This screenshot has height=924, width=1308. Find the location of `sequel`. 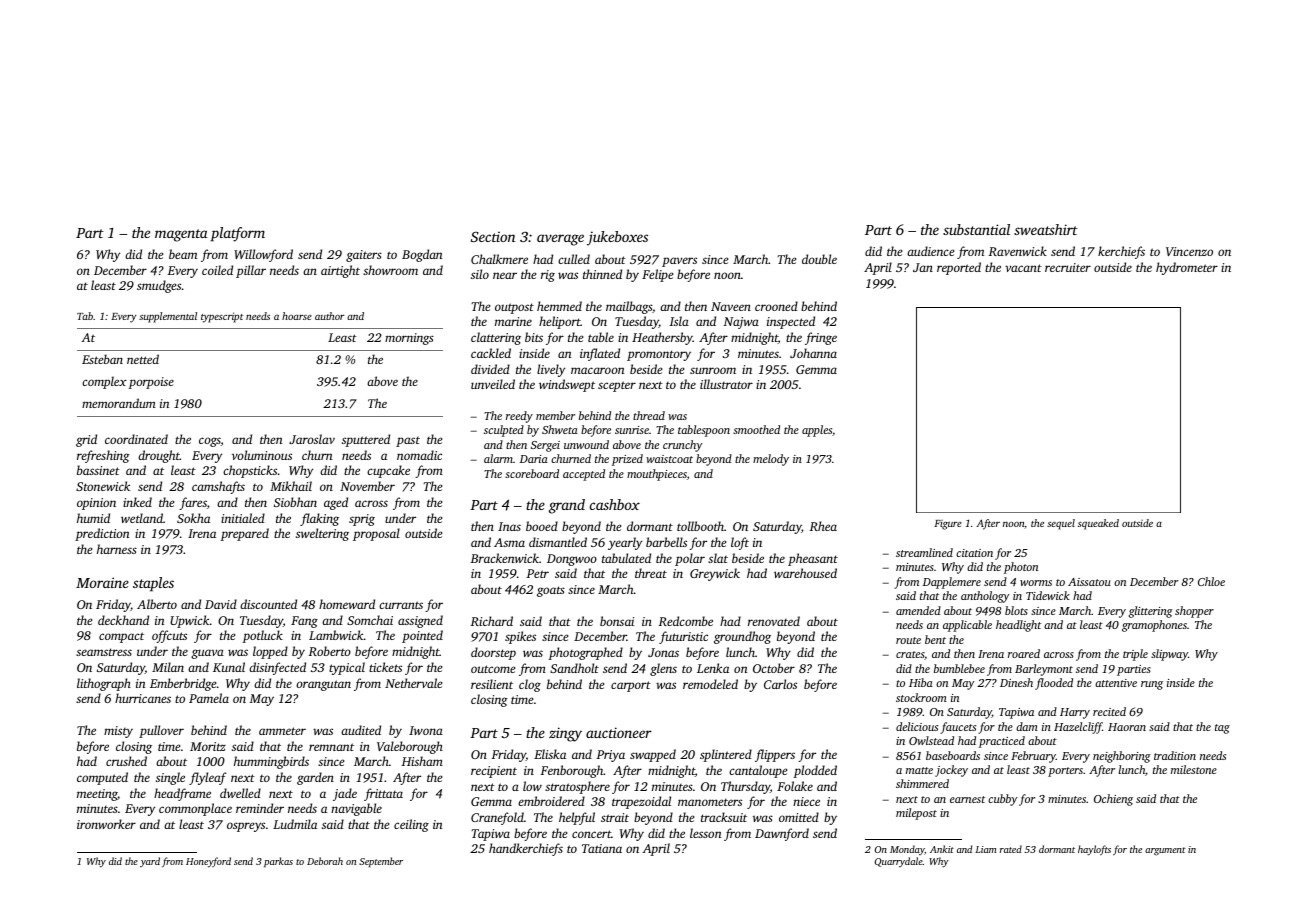

sequel is located at coordinates (1061, 524).
